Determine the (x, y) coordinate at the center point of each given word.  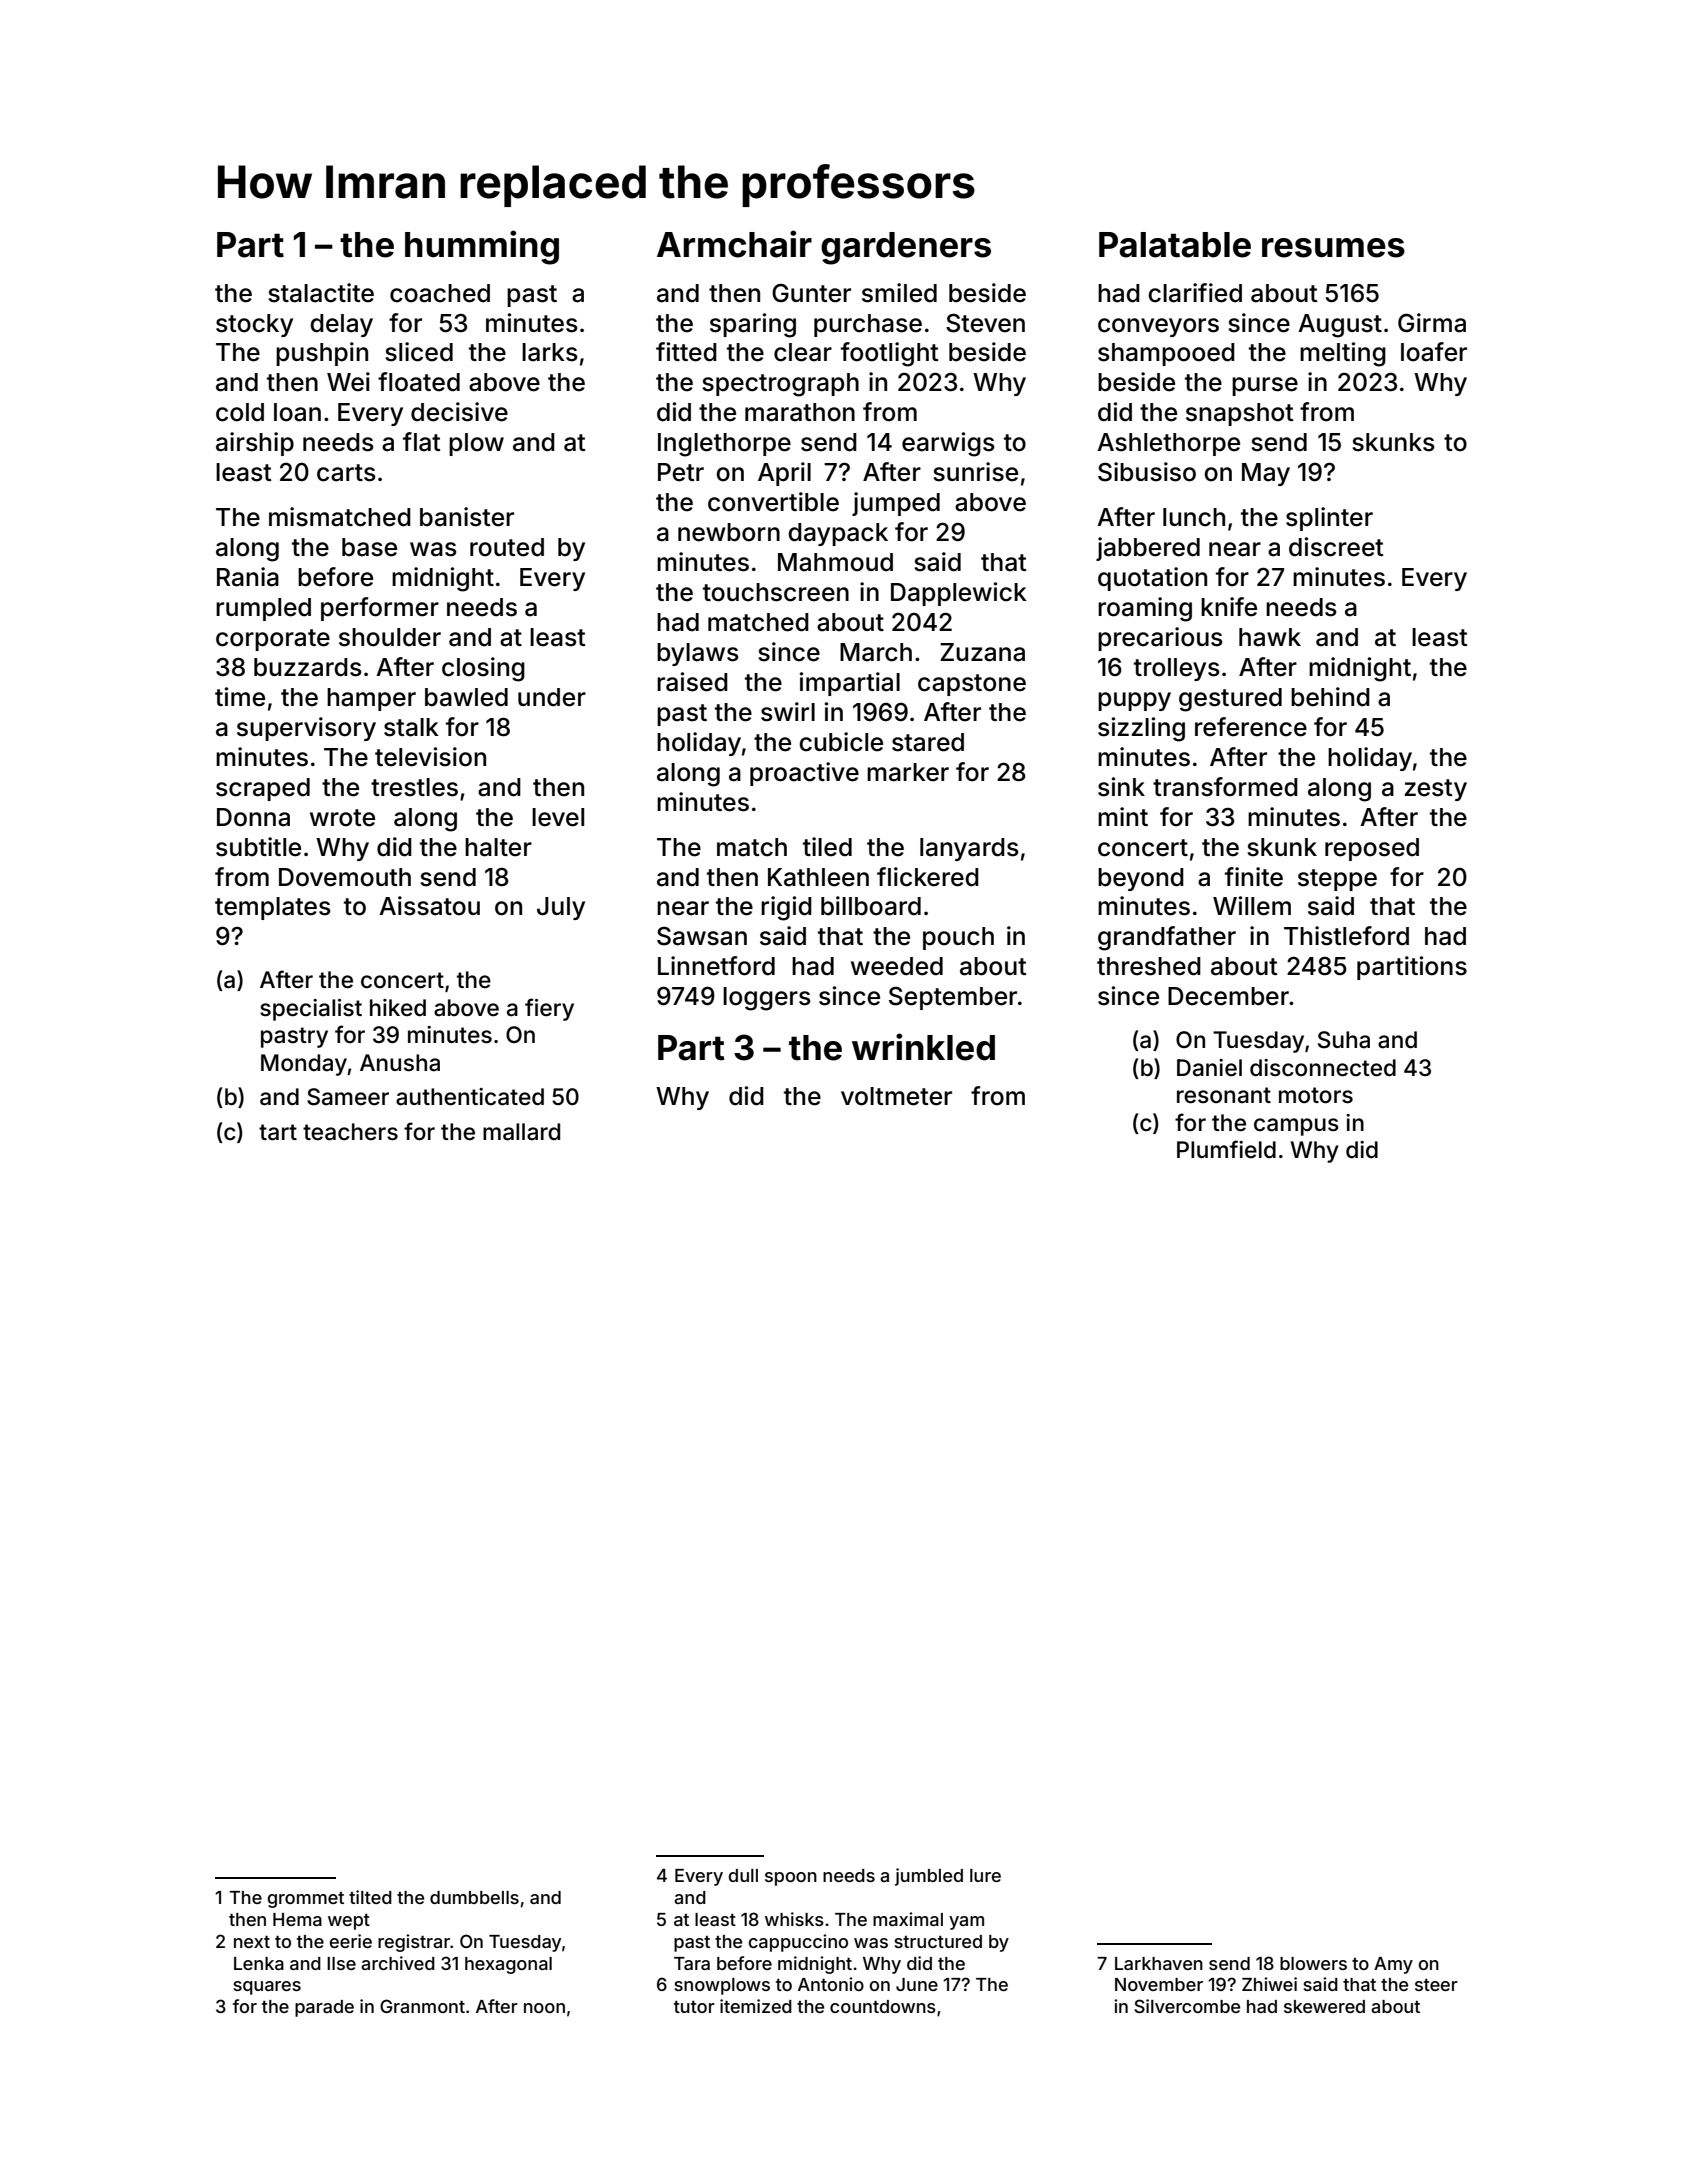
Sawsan (702, 936)
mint (1123, 816)
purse (1265, 386)
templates (273, 908)
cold (240, 412)
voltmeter (896, 1096)
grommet (306, 1900)
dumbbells (474, 1897)
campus (1296, 1127)
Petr (681, 472)
